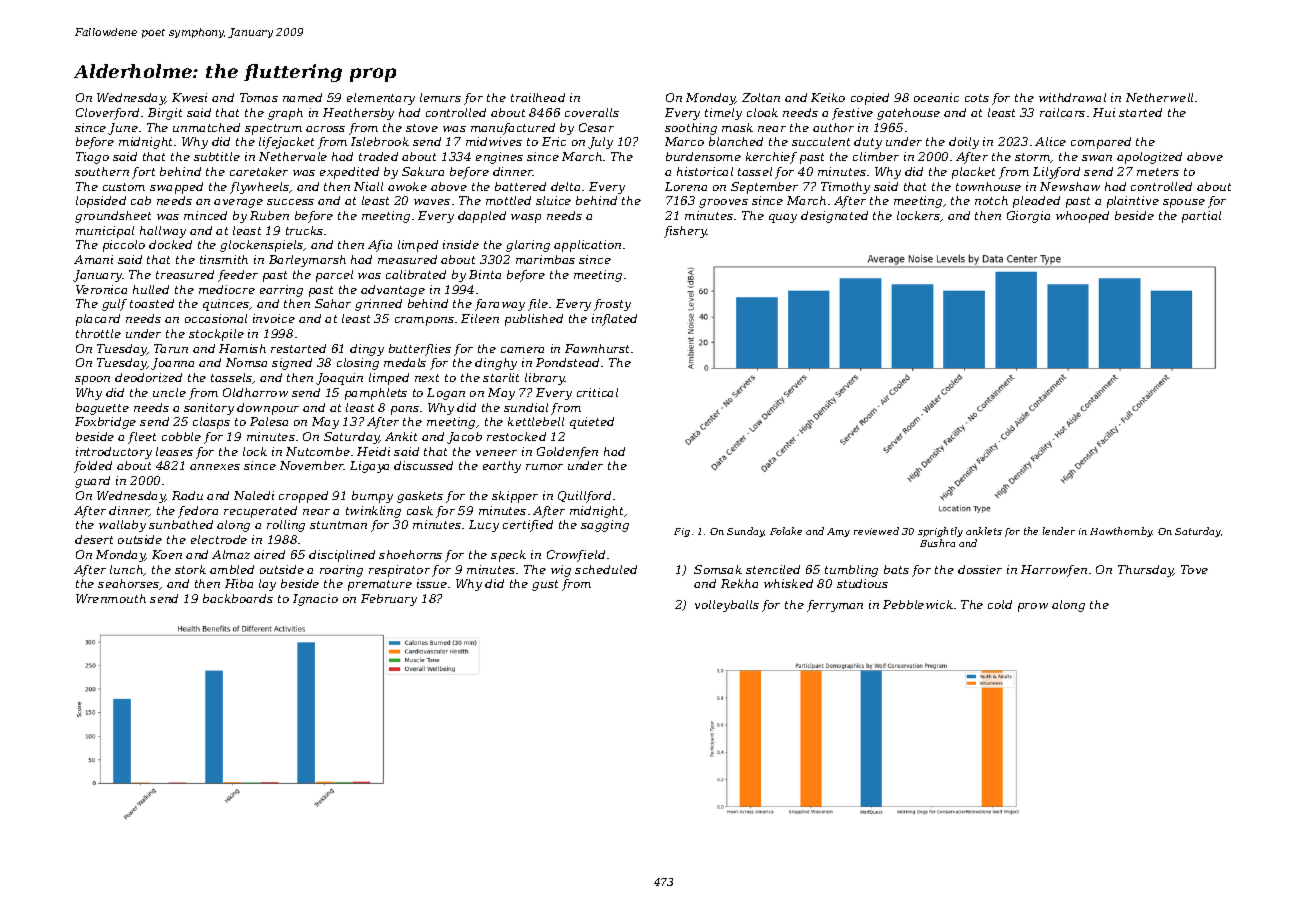 This page has width=1308, height=924. I want to click on volleyballs, so click(727, 606).
